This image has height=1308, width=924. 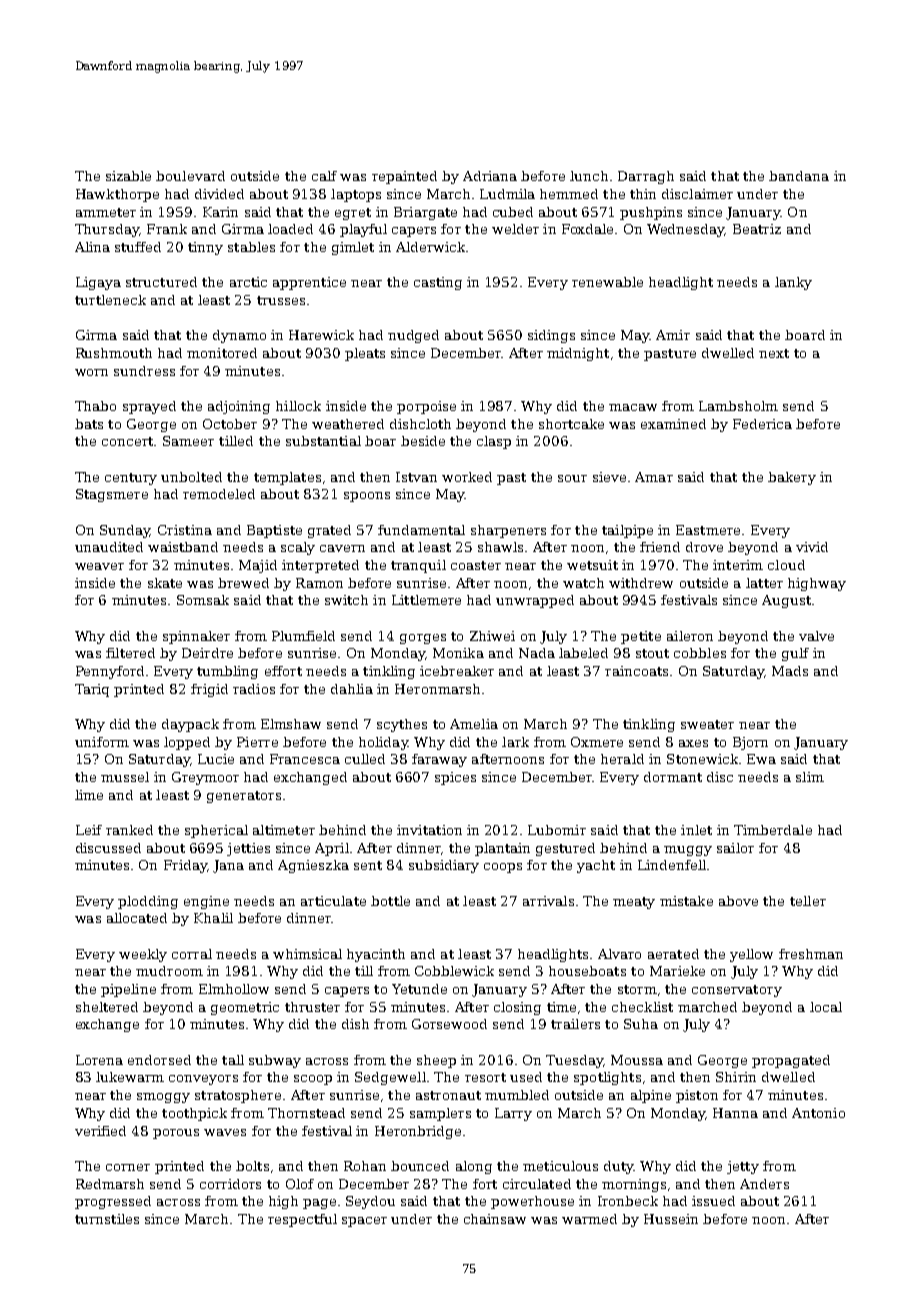 I want to click on teller, so click(x=808, y=901).
